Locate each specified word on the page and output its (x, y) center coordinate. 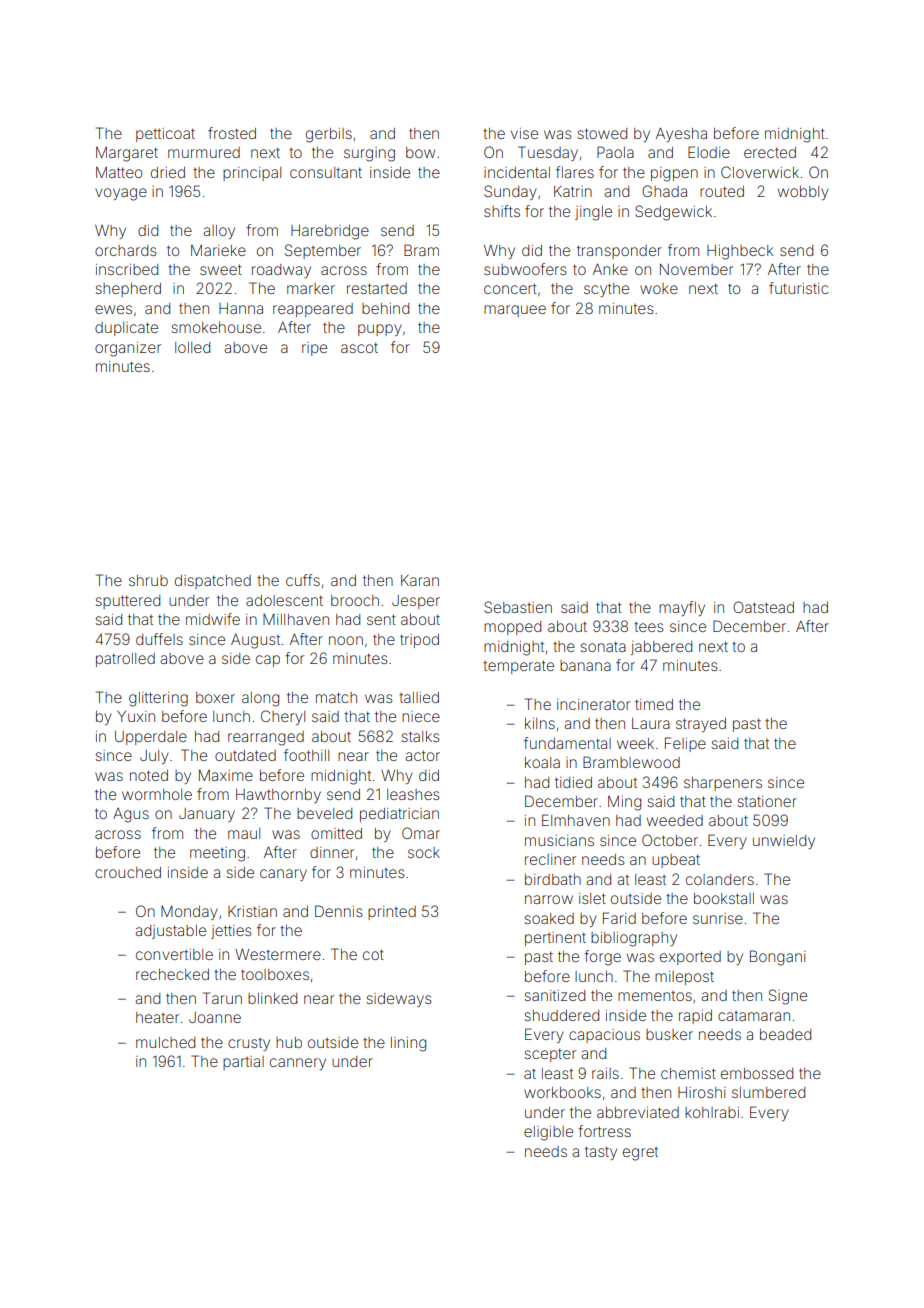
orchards (126, 250)
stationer (767, 801)
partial (243, 1063)
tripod (419, 641)
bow (420, 152)
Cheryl (283, 717)
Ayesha (681, 135)
